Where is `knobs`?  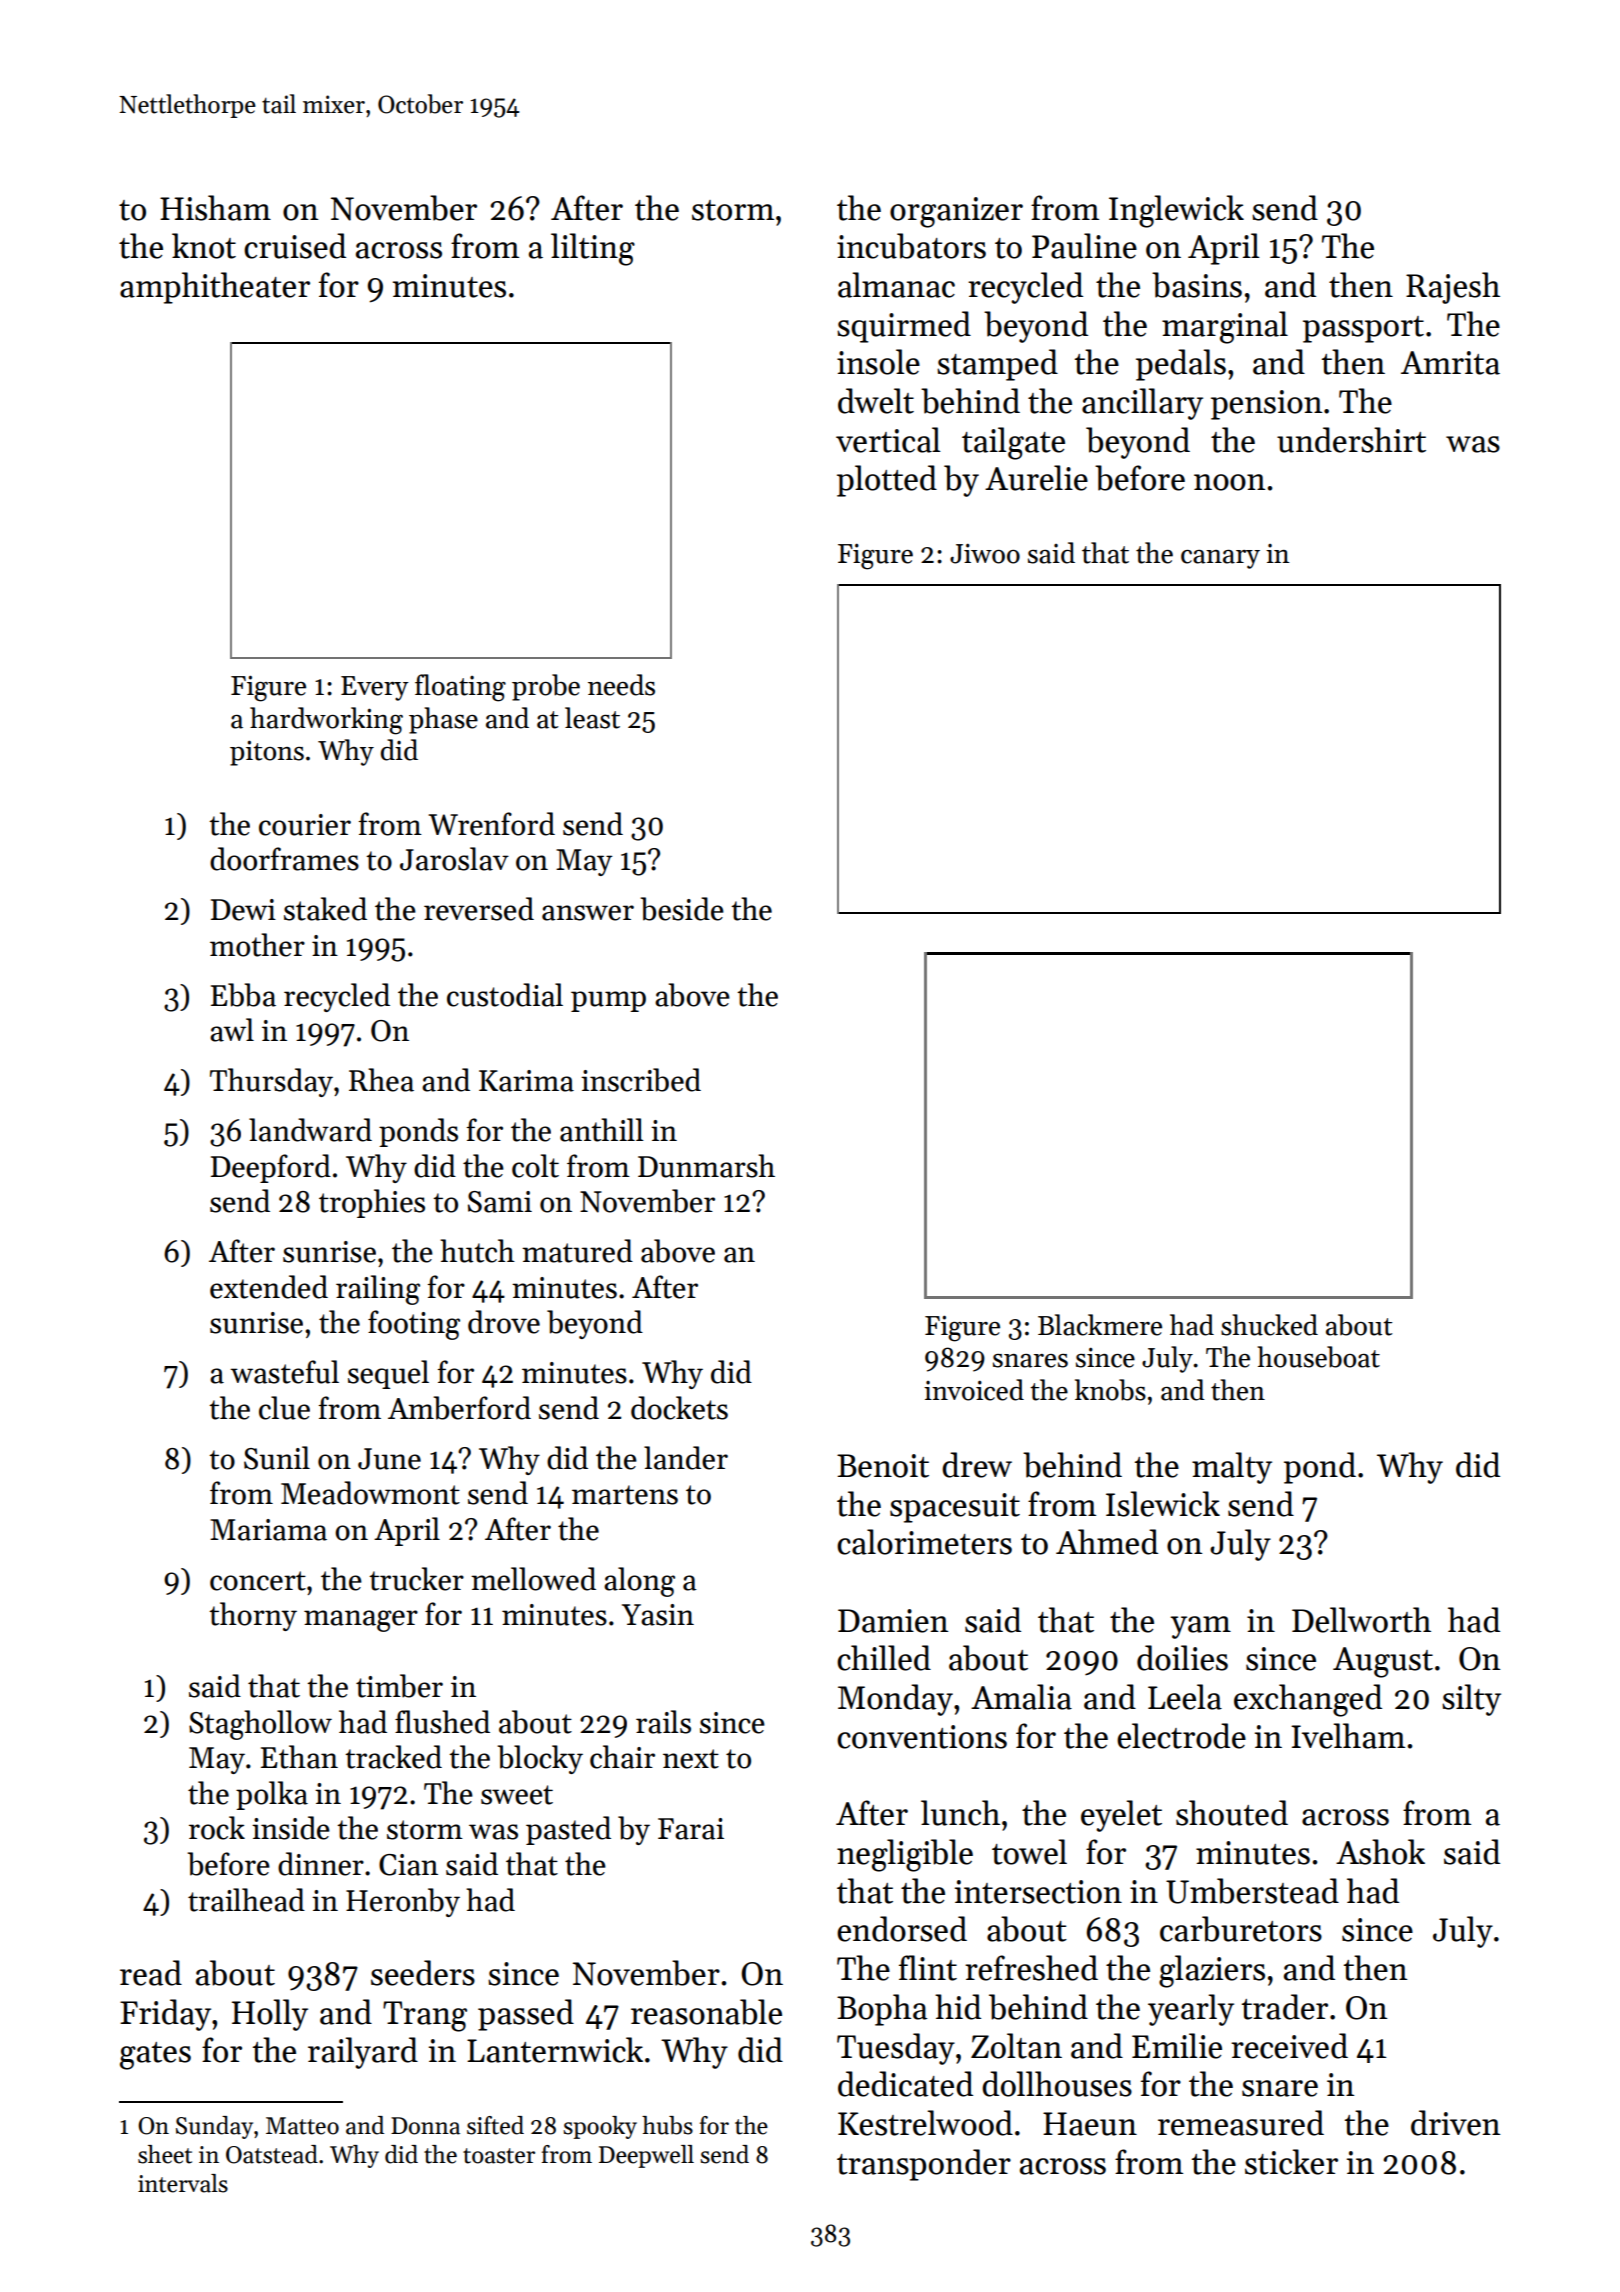 knobs is located at coordinates (1110, 1390).
